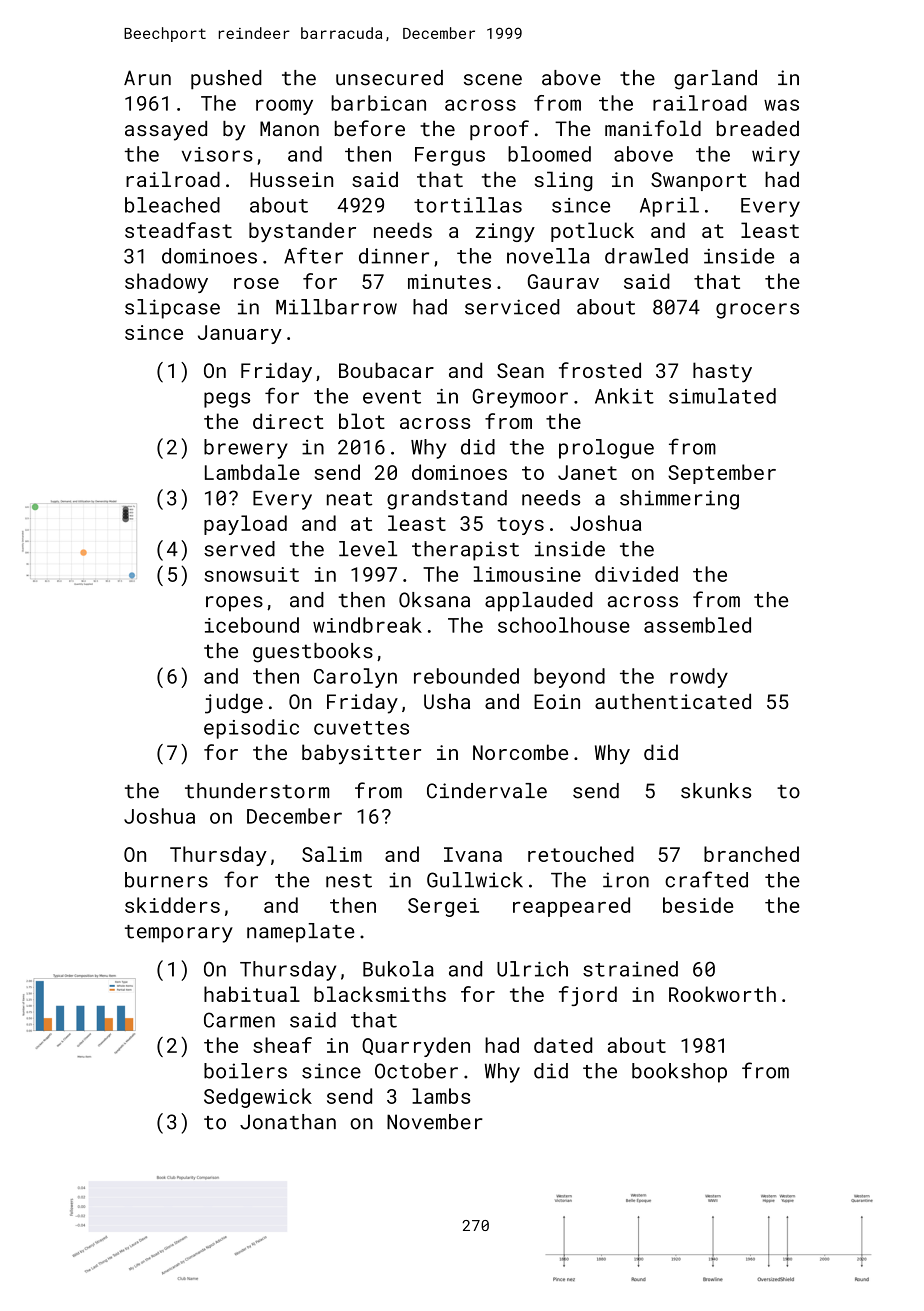 The height and width of the screenshot is (1311, 924). Describe the element at coordinates (398, 969) in the screenshot. I see `Bukola` at that location.
